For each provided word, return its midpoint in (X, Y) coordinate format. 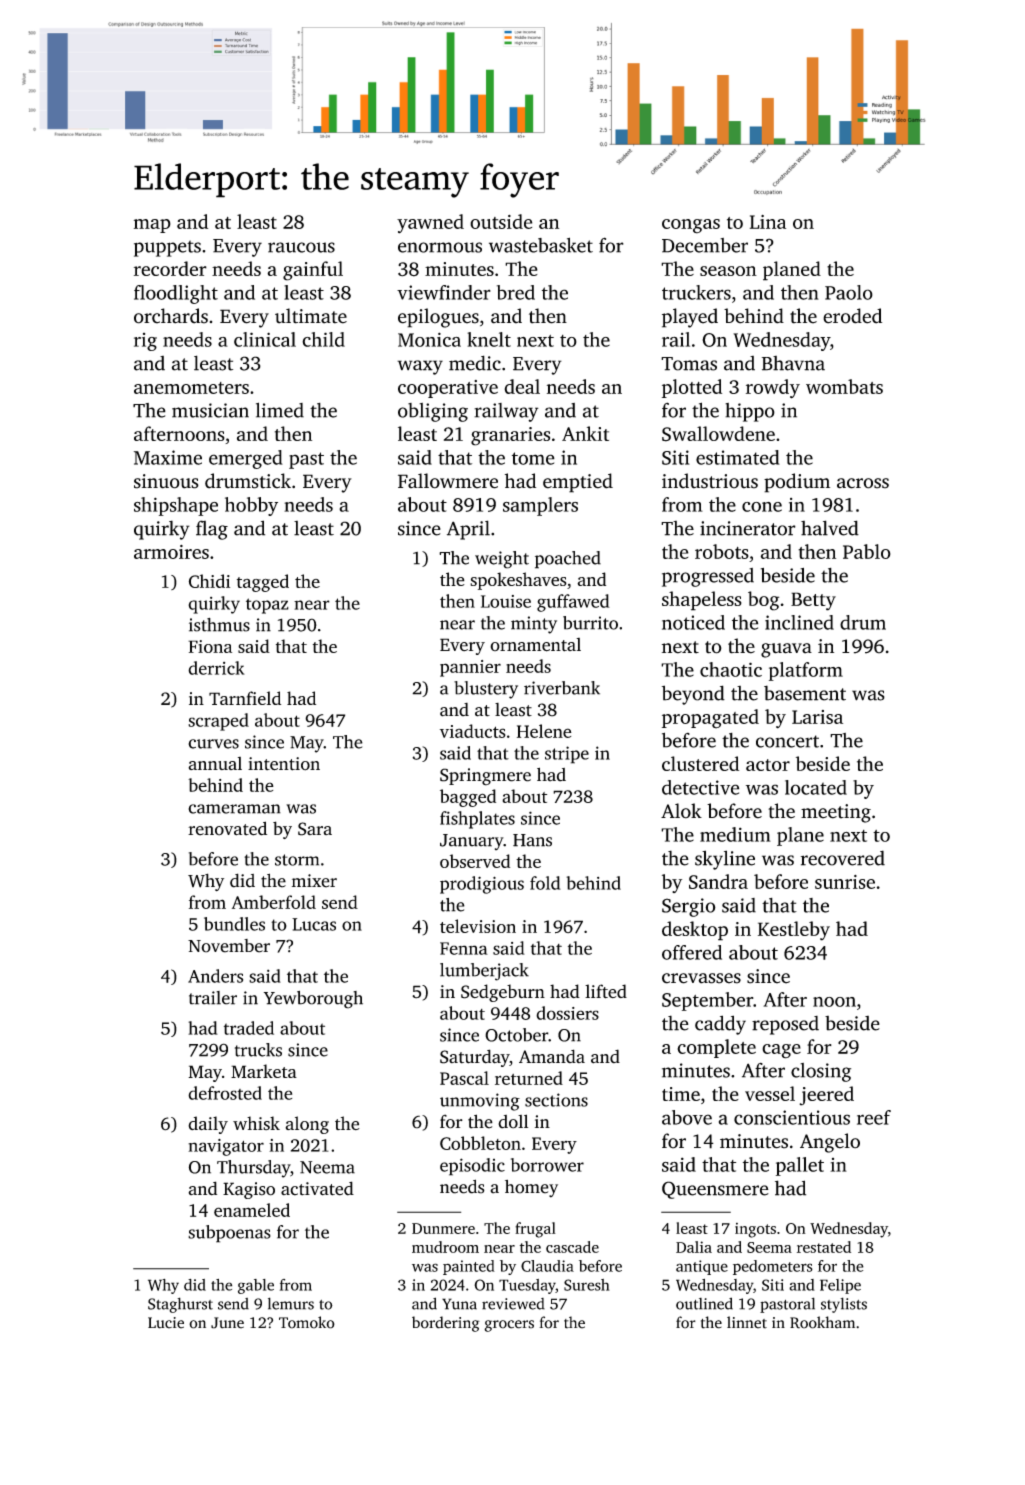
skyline (725, 860)
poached (568, 560)
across (863, 483)
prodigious (482, 885)
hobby (251, 506)
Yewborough (313, 1000)
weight (502, 560)
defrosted (225, 1093)
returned (529, 1078)
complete (716, 1048)
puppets (167, 248)
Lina (768, 222)
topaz (267, 606)
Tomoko (307, 1322)
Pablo (867, 551)
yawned (430, 224)
